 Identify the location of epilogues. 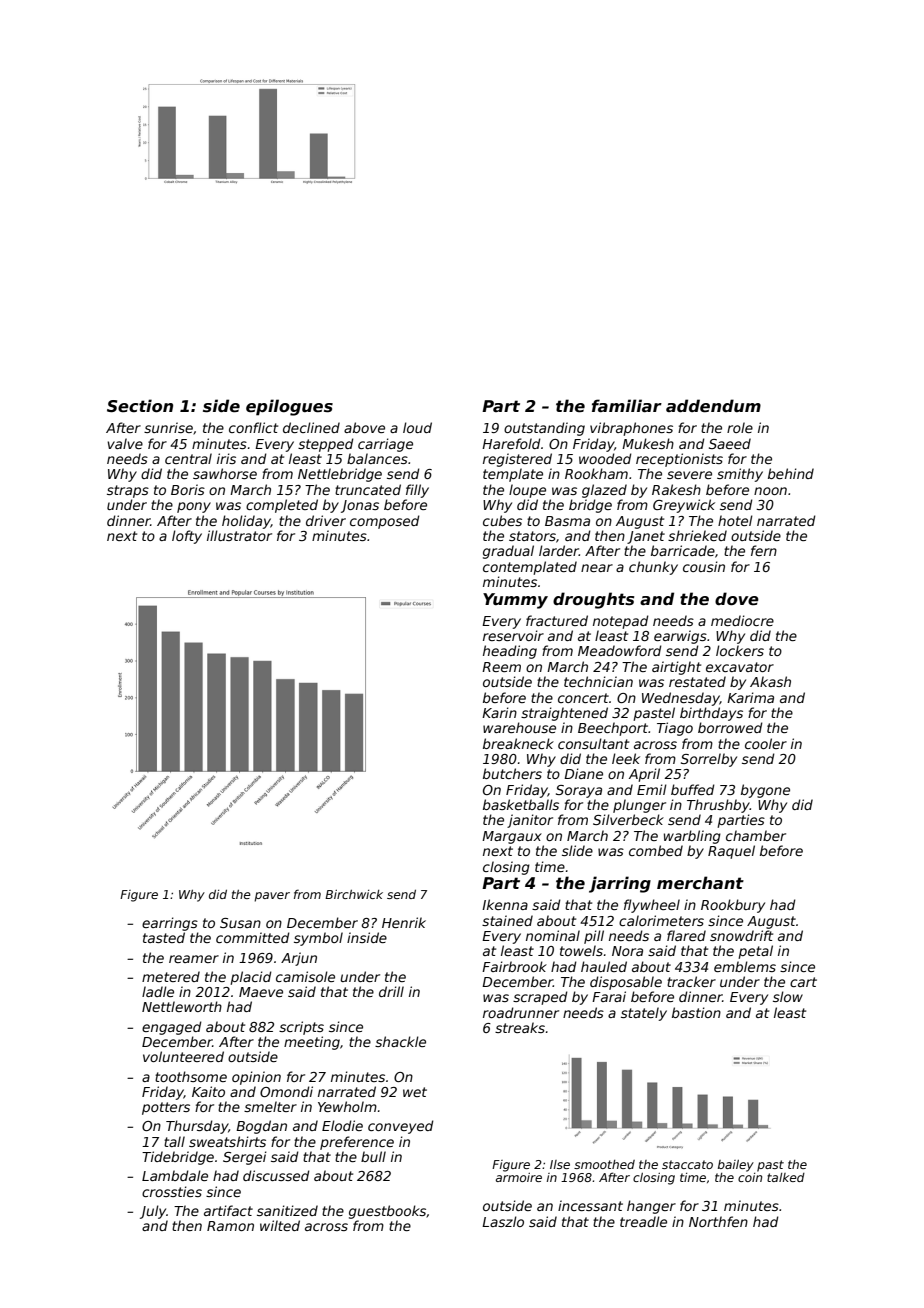
(289, 407).
